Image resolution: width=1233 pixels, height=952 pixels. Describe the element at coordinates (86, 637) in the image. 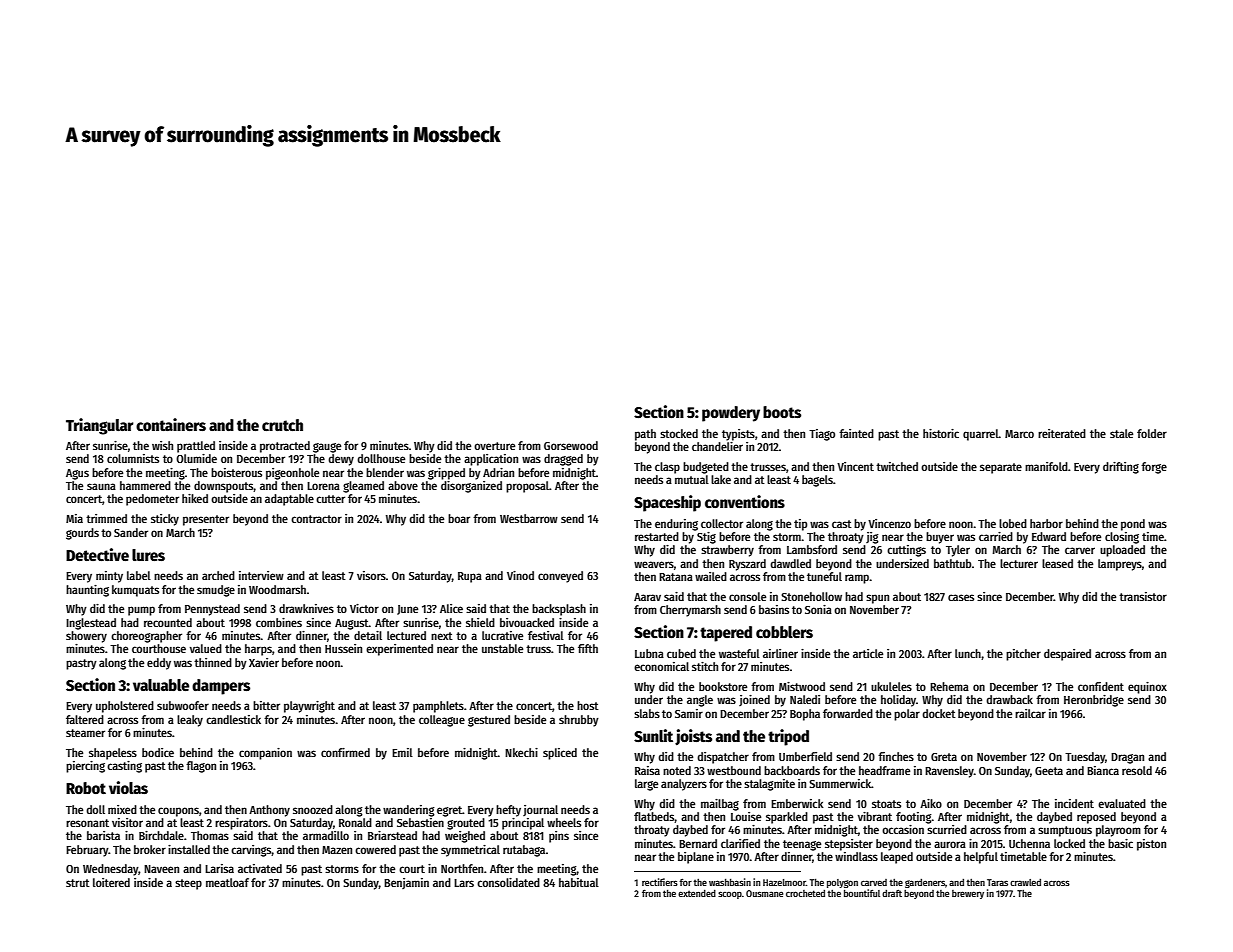

I see `showery` at that location.
